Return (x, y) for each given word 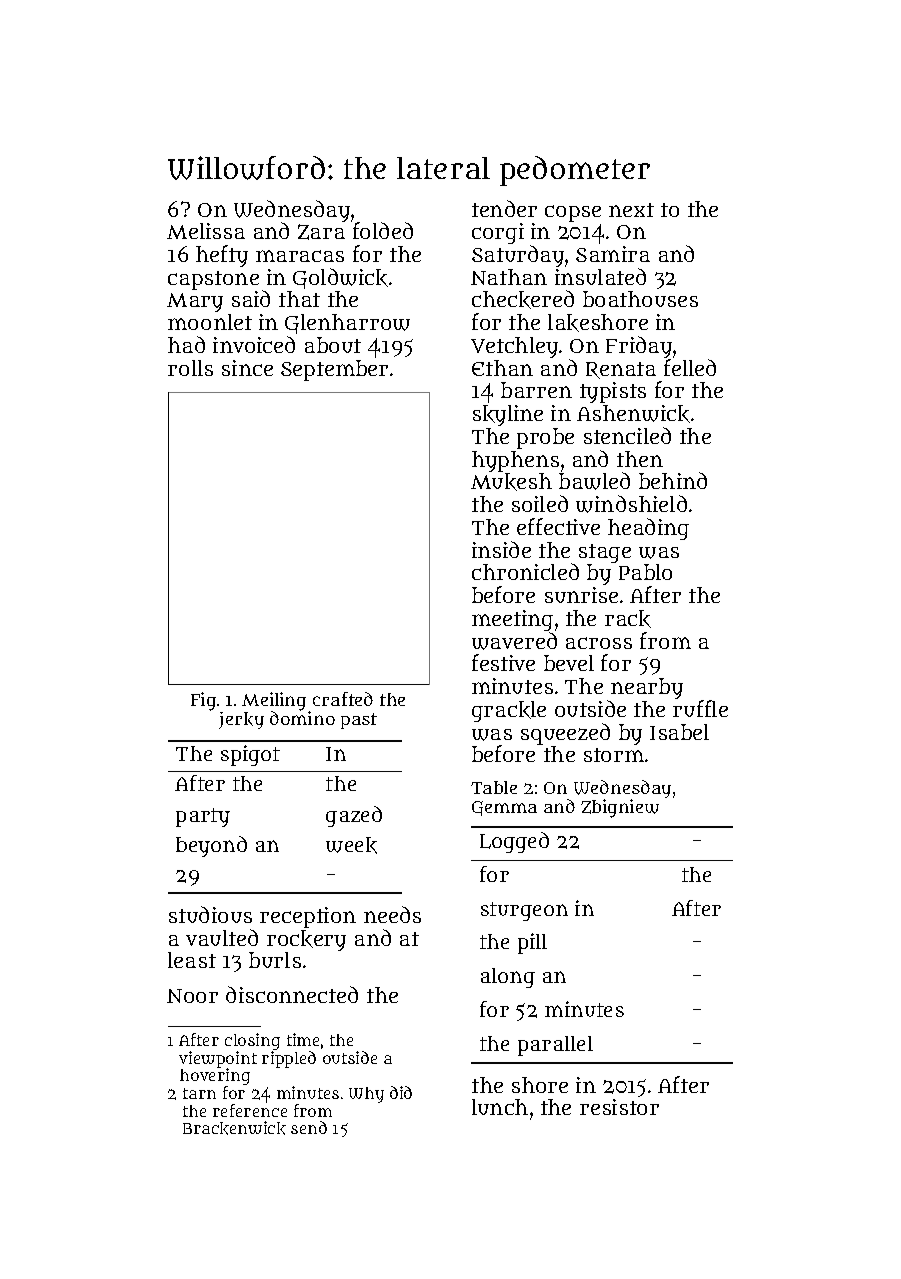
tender (504, 208)
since (247, 368)
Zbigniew (620, 808)
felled (690, 367)
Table (494, 787)
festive (503, 662)
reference (250, 1110)
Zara (321, 232)
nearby (647, 688)
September (334, 370)
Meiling (274, 702)
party (203, 817)
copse (573, 213)
